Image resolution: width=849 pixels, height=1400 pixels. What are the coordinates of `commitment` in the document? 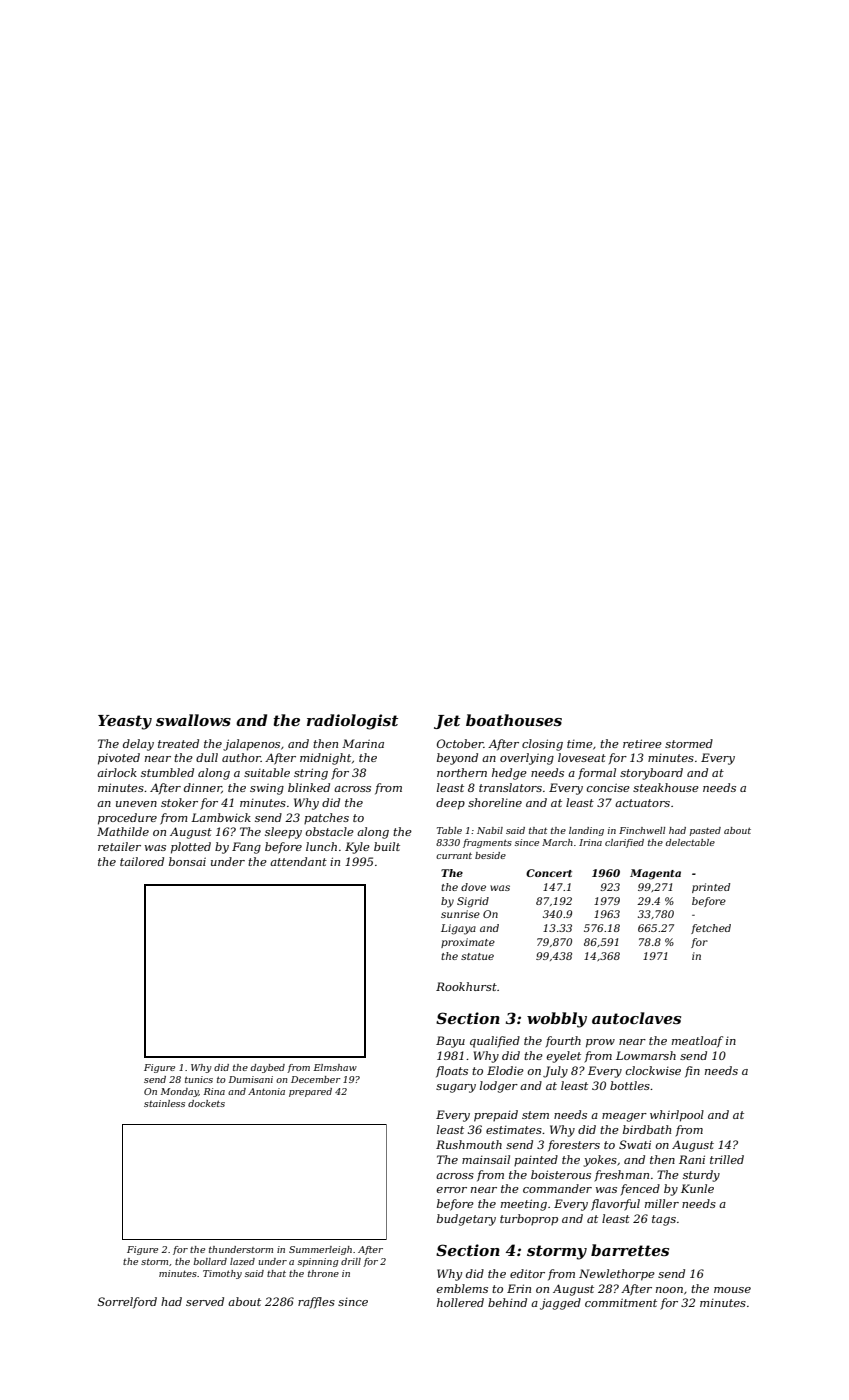 It's located at (621, 1302).
